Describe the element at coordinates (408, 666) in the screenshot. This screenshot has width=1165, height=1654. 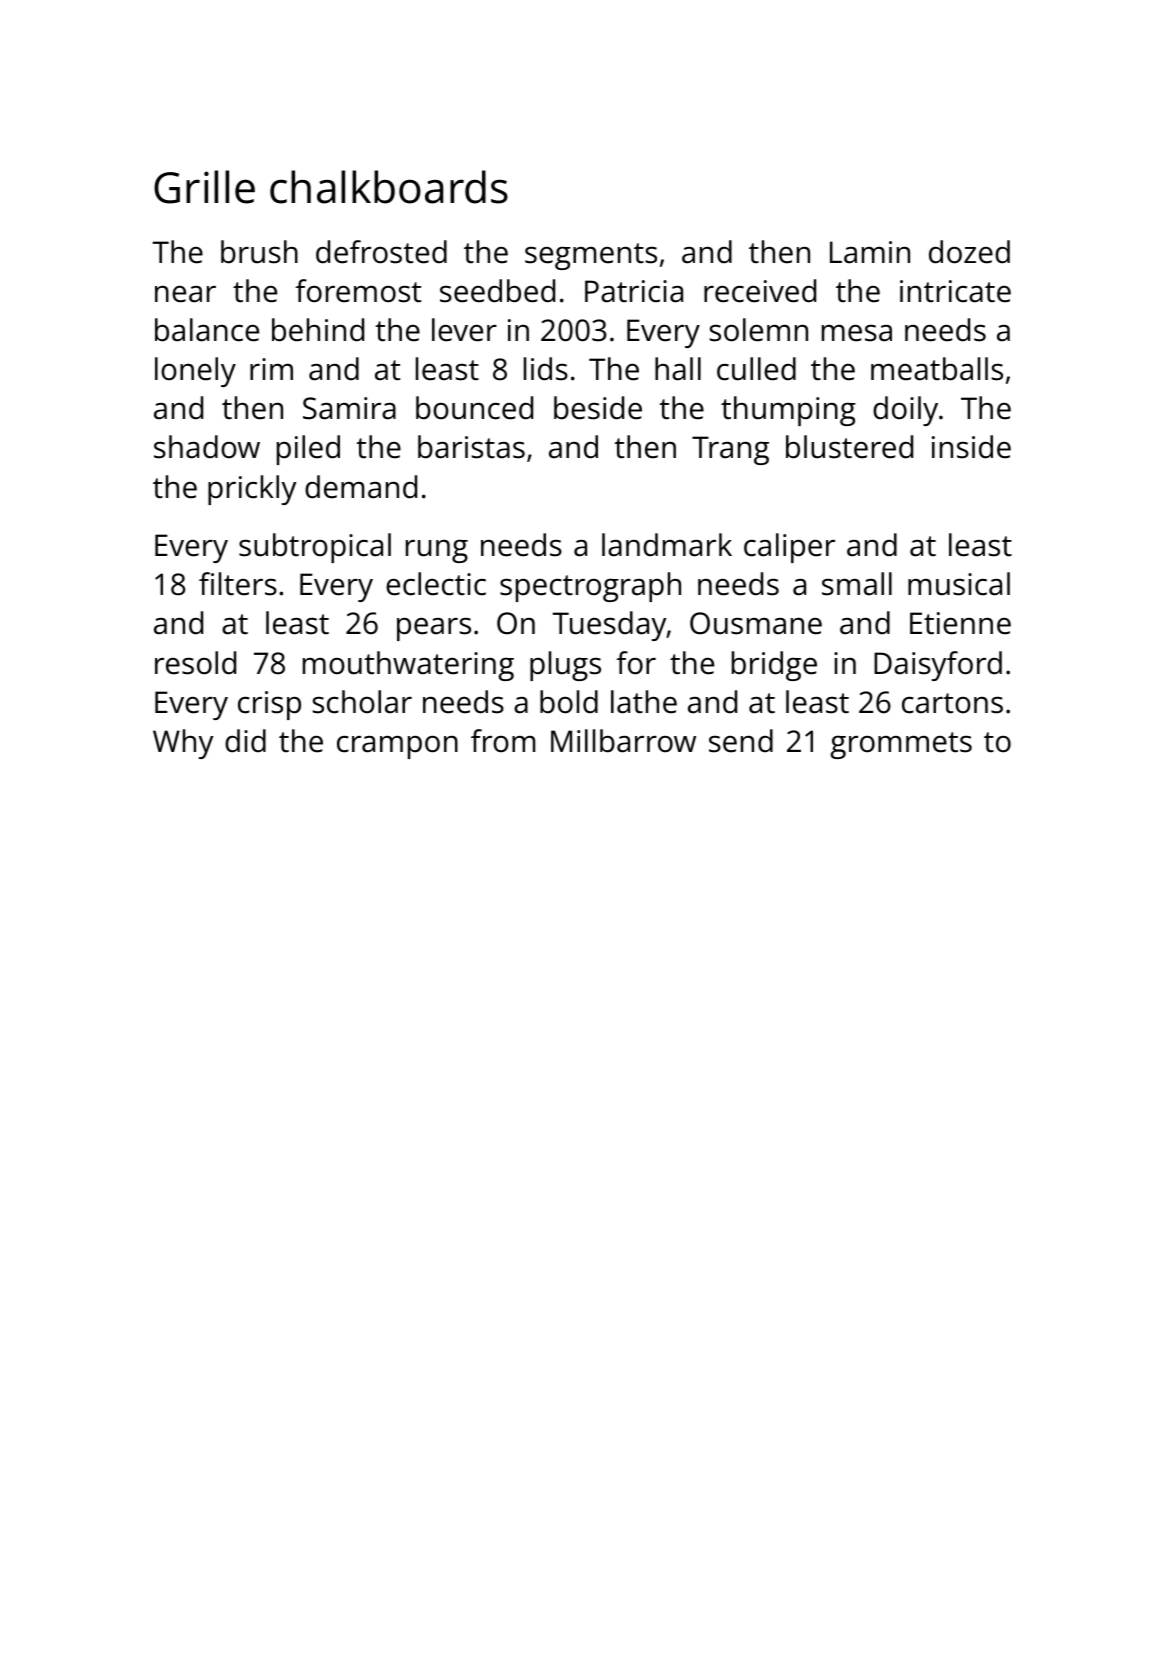
I see `mouthwatering` at that location.
